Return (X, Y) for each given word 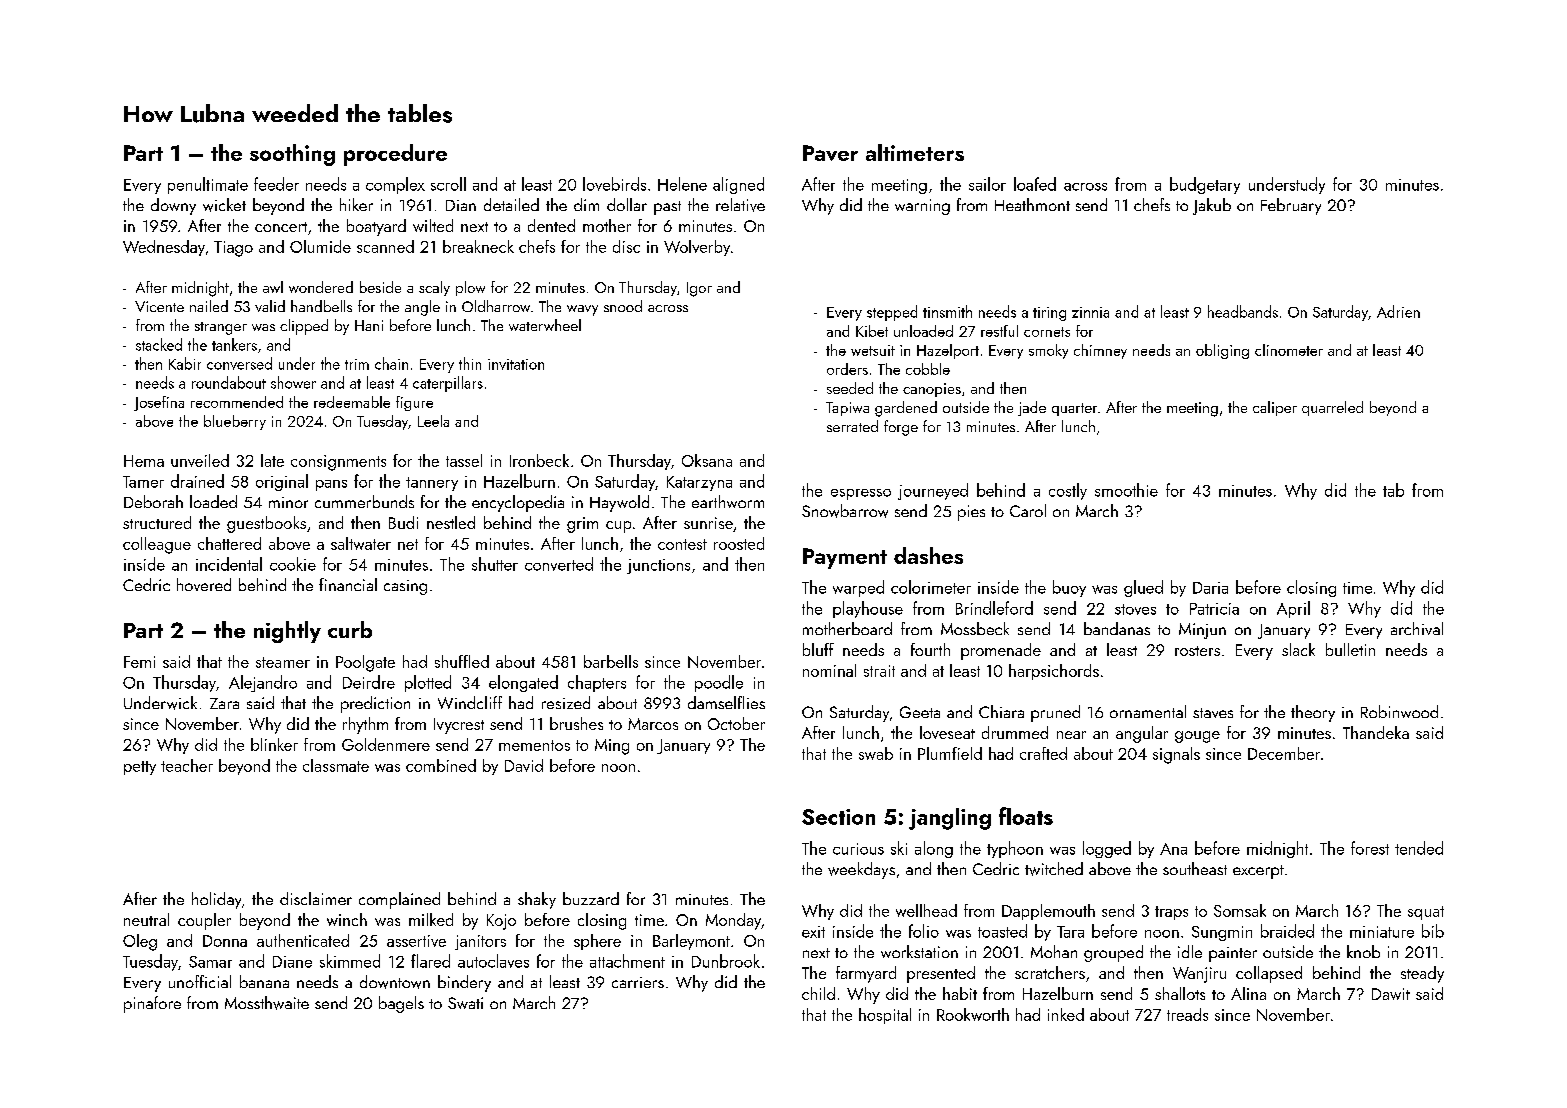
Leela (433, 421)
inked (1066, 1014)
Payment (845, 558)
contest (682, 544)
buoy (1069, 588)
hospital (885, 1016)
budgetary (1205, 185)
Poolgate (365, 663)
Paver (830, 153)
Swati (465, 1003)
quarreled (1332, 408)
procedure (395, 155)
